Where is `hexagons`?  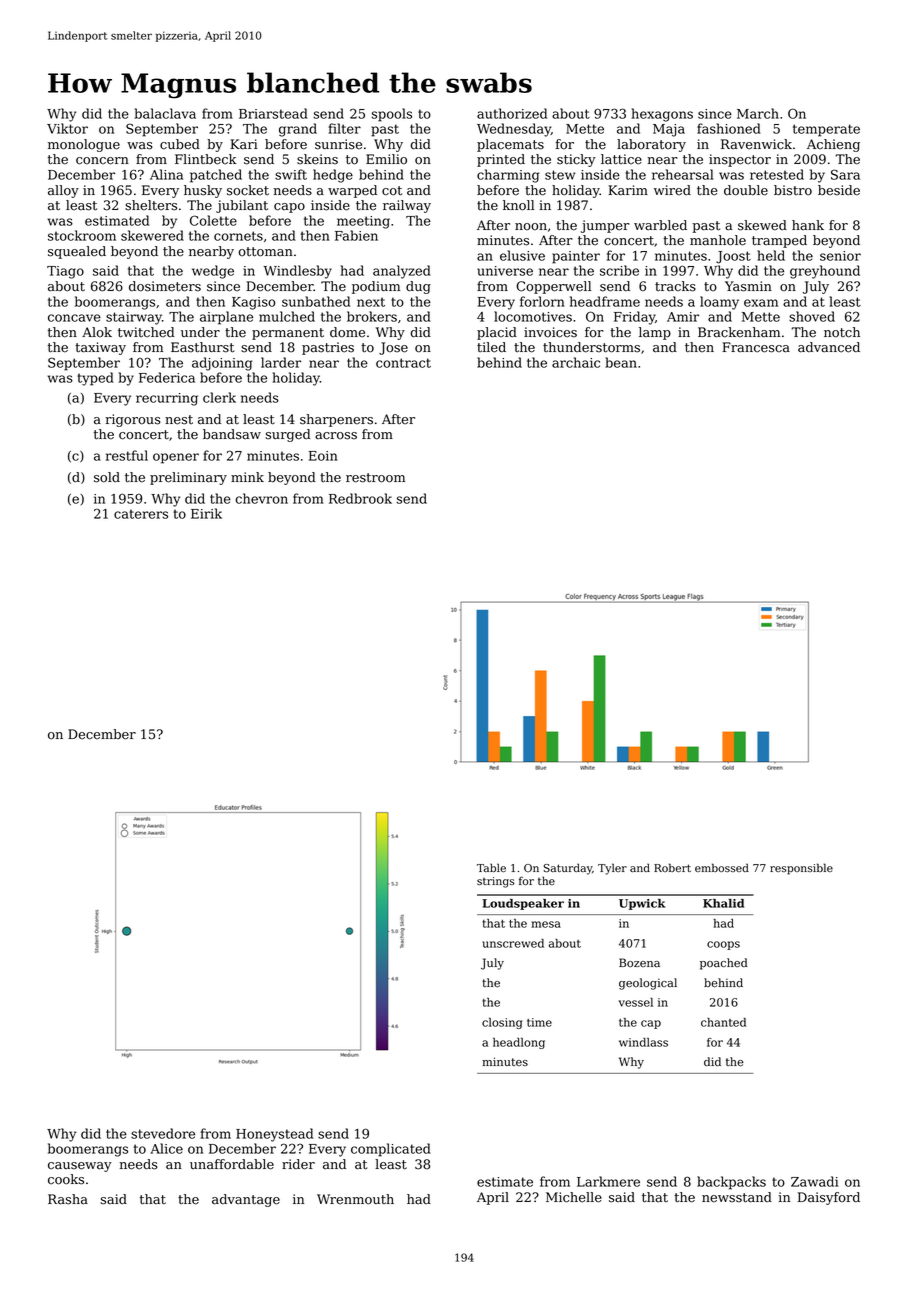 hexagons is located at coordinates (662, 115).
